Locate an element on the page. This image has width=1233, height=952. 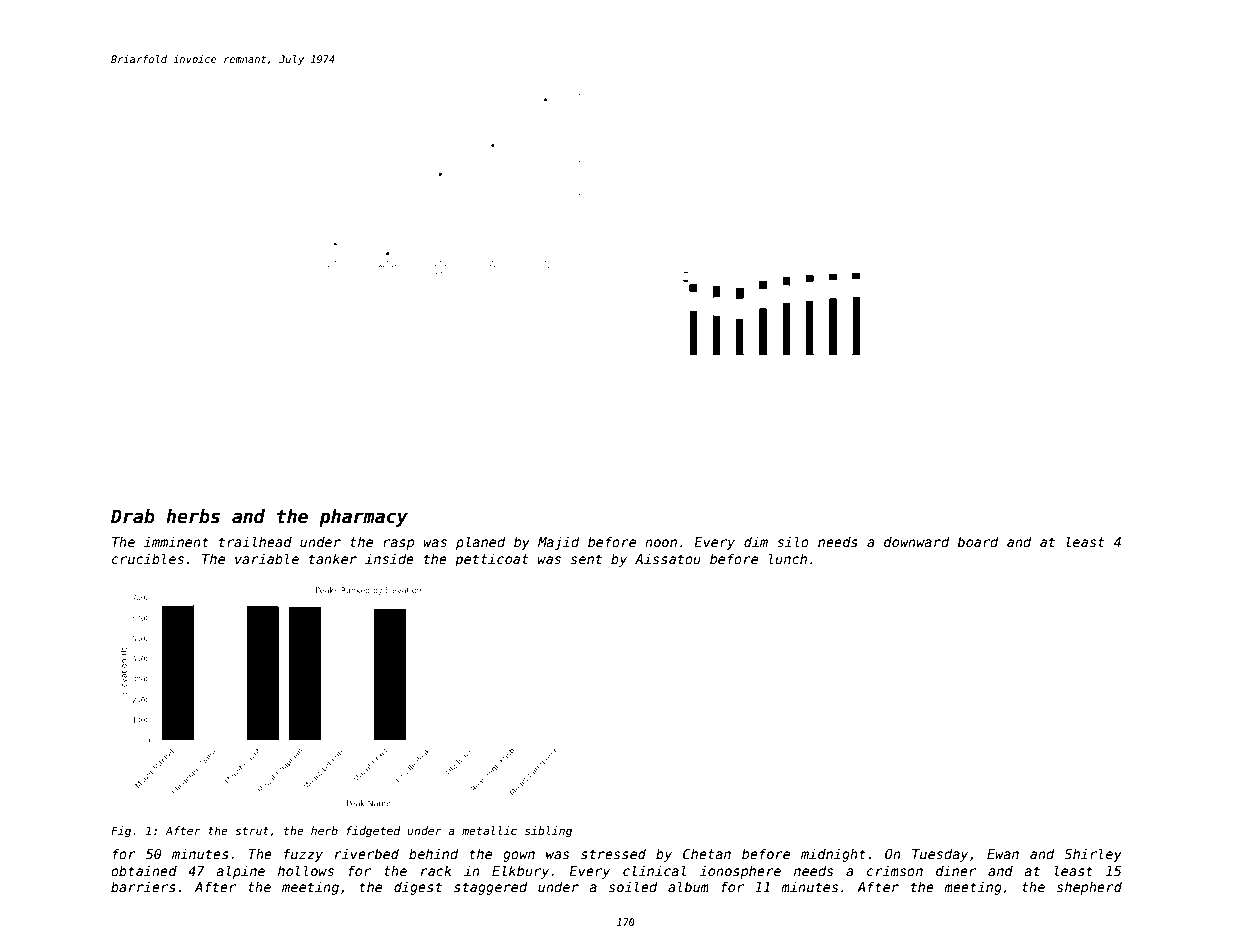
lunch is located at coordinates (788, 558).
